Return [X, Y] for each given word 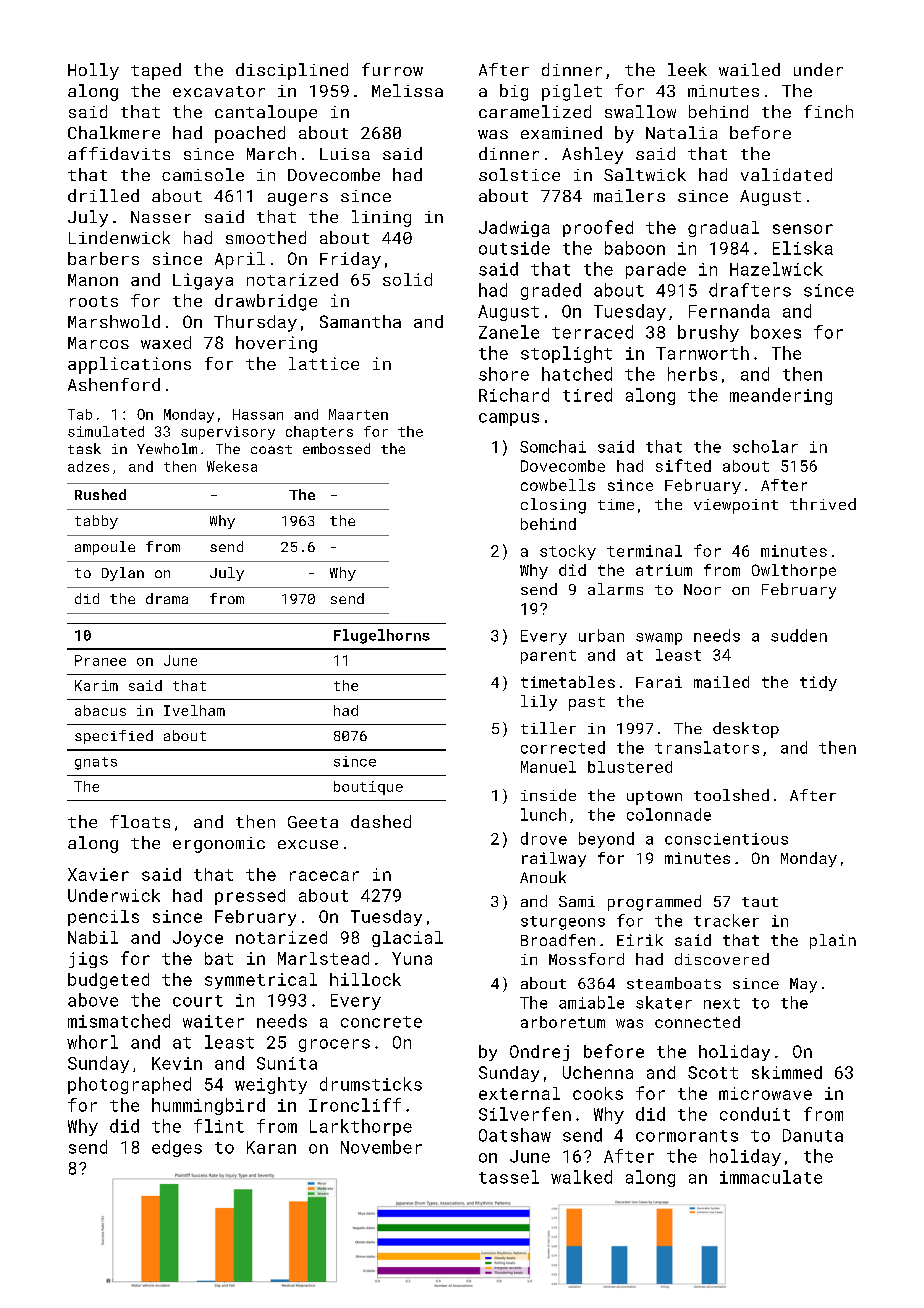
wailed [749, 69]
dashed [381, 821]
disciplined [292, 71]
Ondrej [539, 1053]
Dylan [123, 574]
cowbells [558, 485]
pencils [103, 918]
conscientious [726, 839]
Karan [271, 1147]
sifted [683, 465]
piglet [572, 92]
